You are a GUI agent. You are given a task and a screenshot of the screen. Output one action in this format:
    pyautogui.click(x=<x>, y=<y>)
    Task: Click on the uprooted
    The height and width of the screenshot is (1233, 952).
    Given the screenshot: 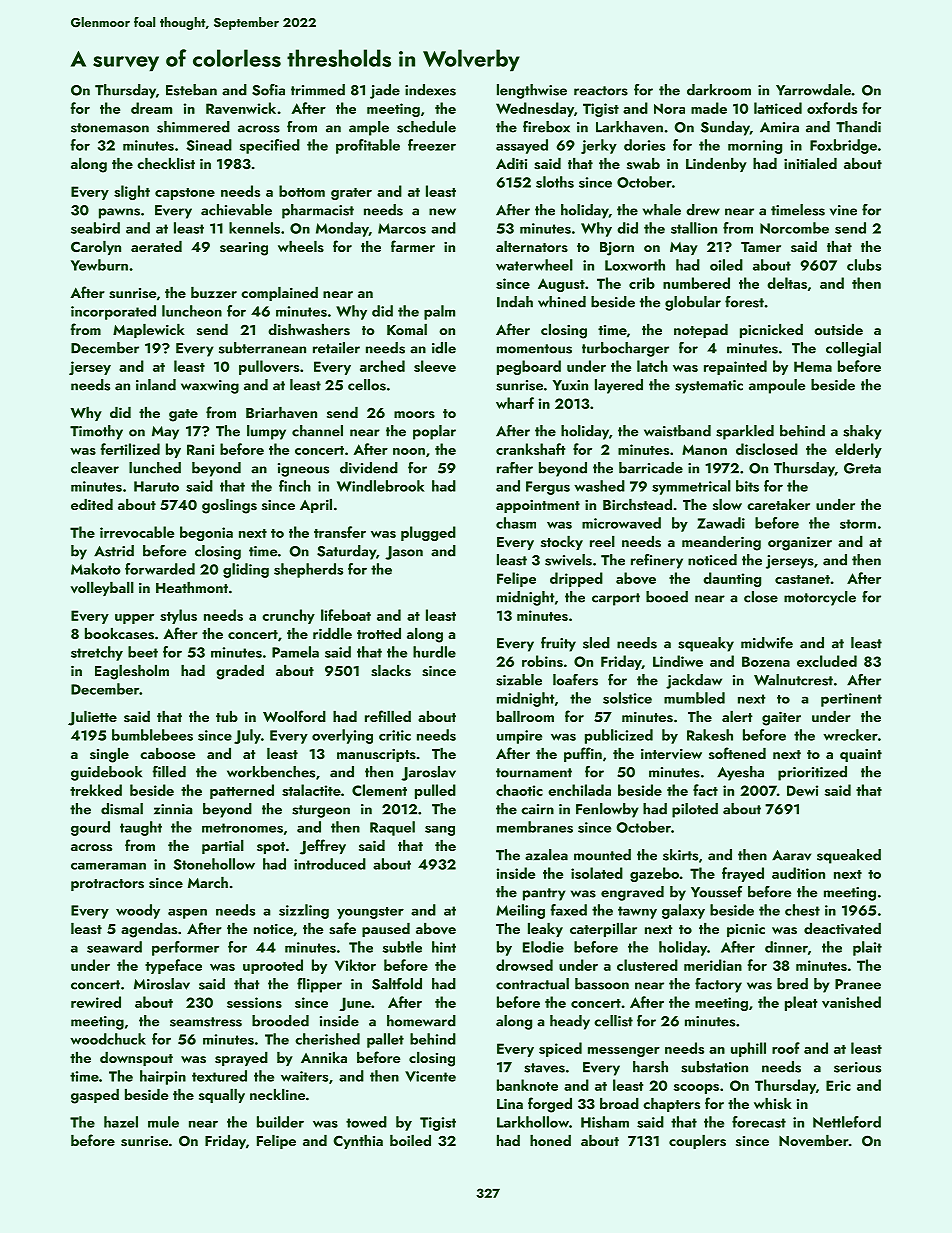 What is the action you would take?
    pyautogui.click(x=273, y=966)
